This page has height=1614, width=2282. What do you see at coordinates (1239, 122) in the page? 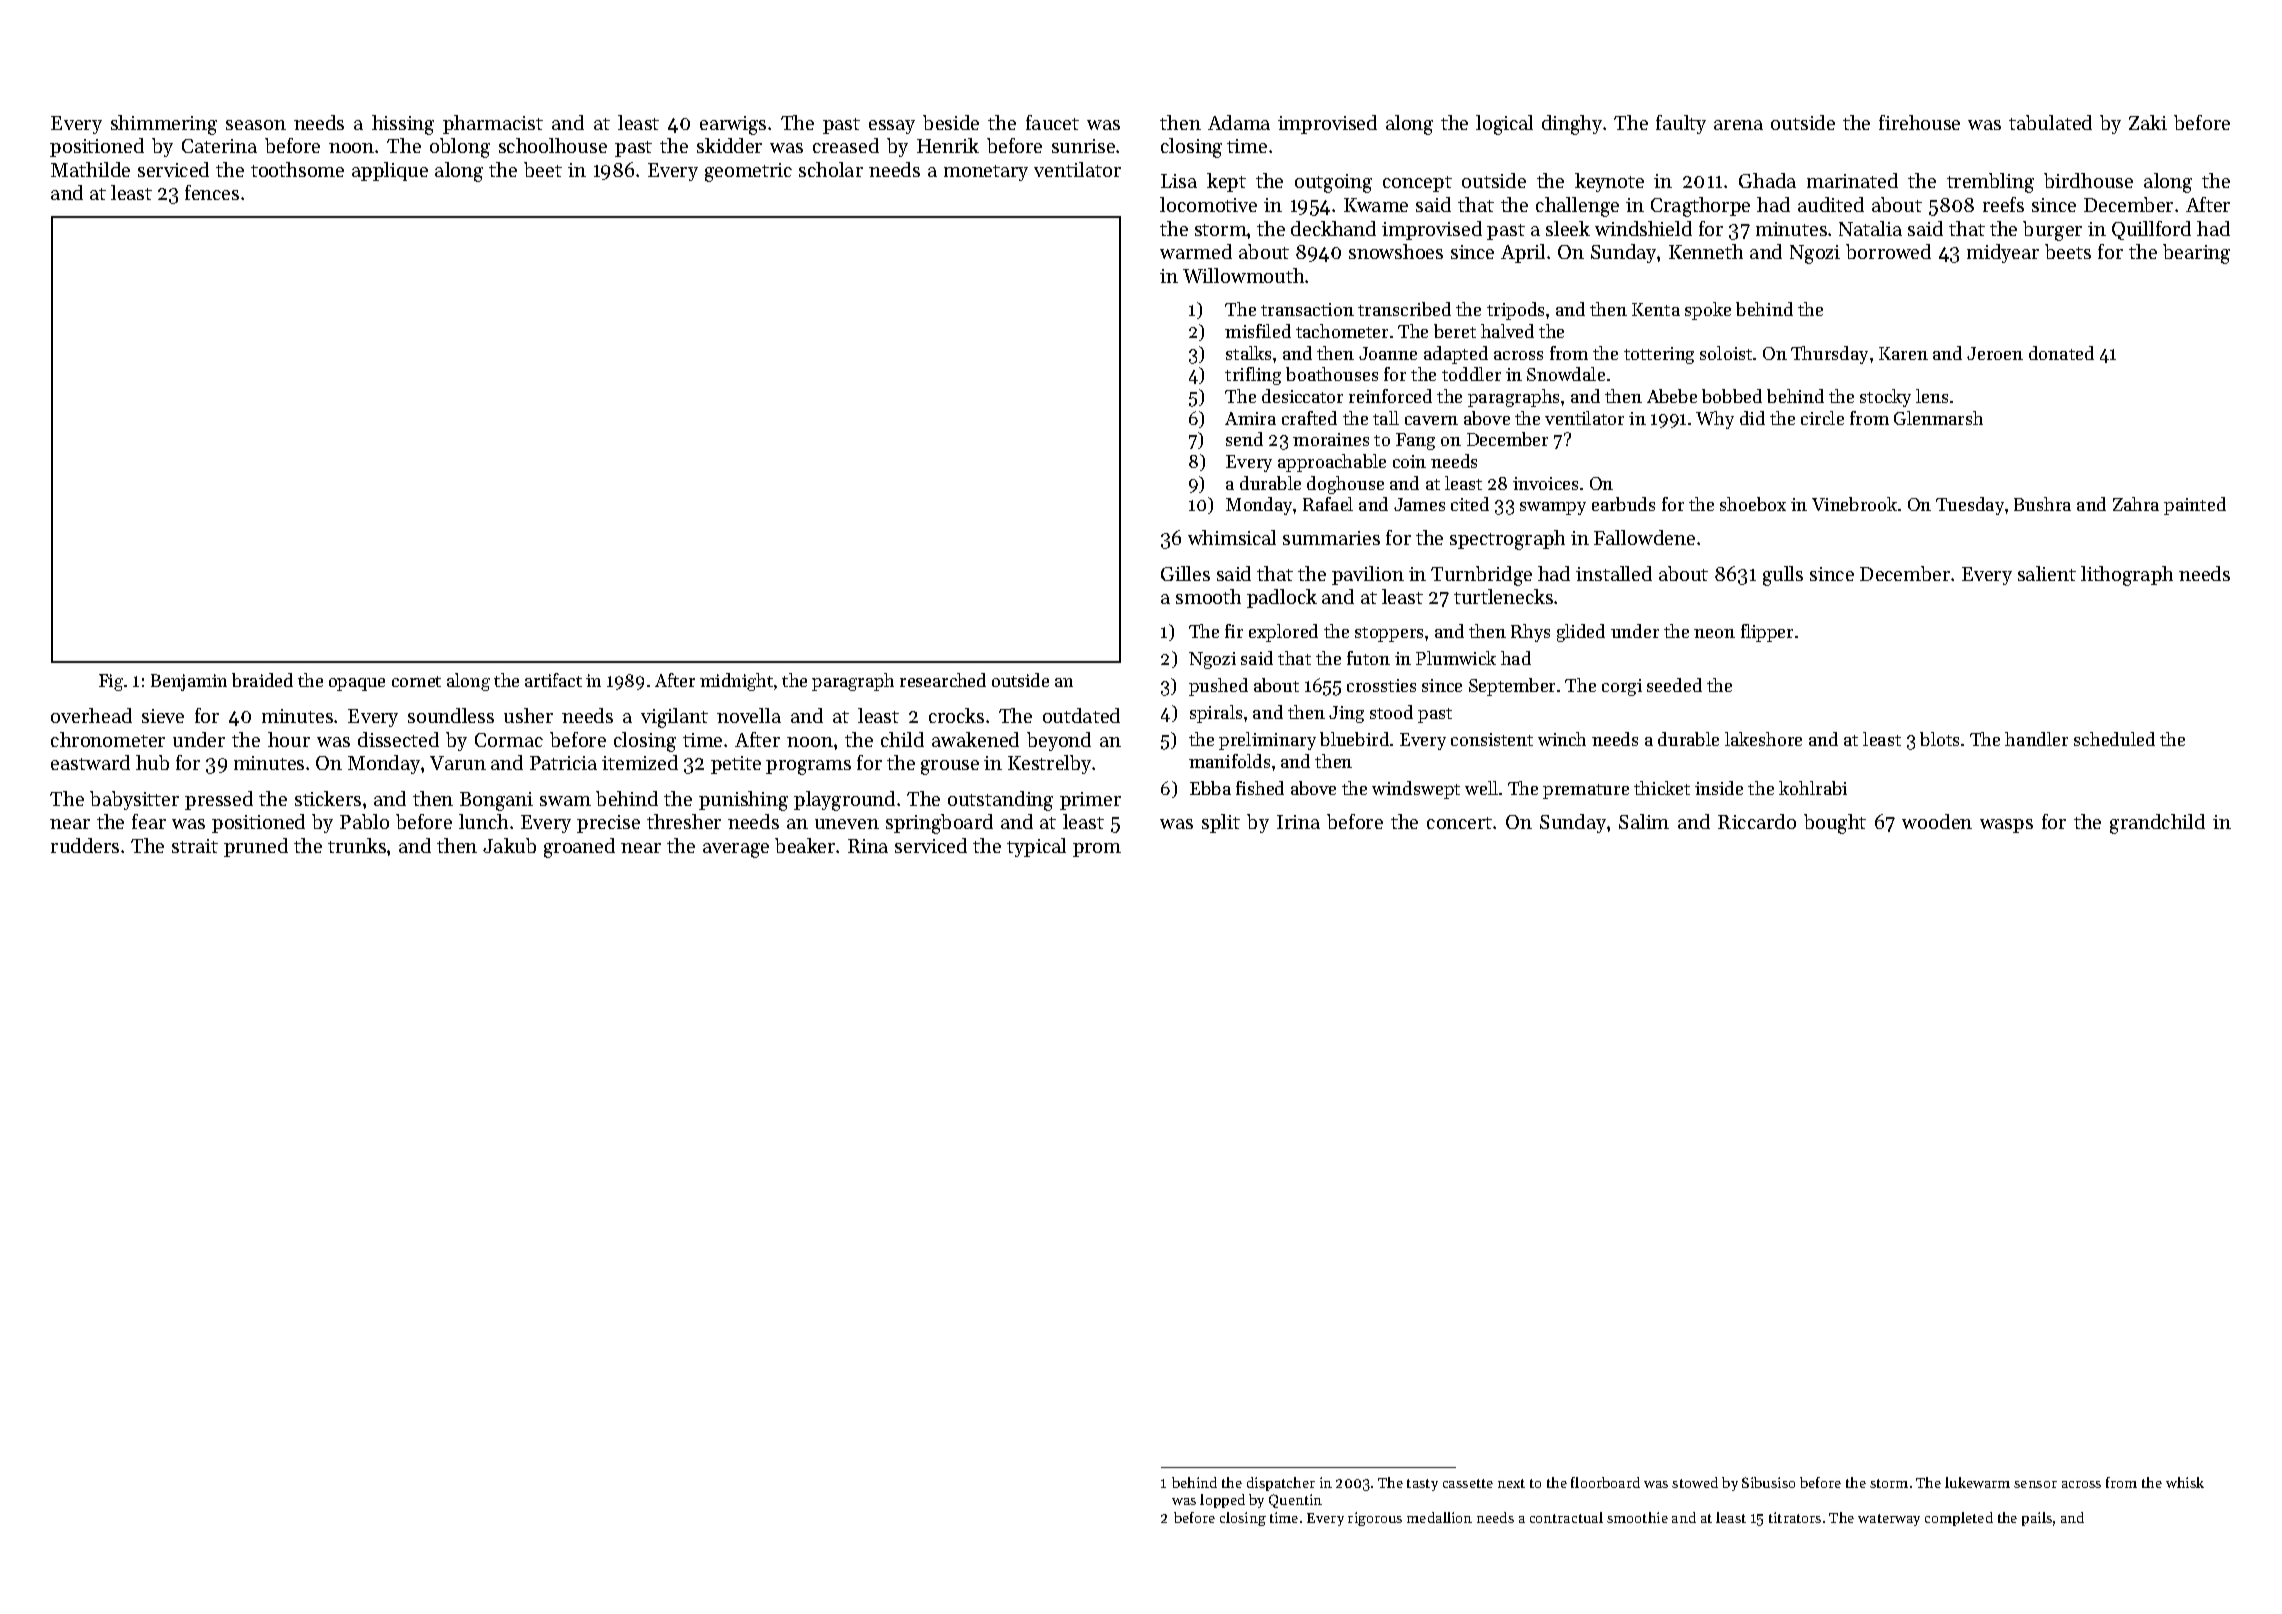
I see `Adama` at bounding box center [1239, 122].
